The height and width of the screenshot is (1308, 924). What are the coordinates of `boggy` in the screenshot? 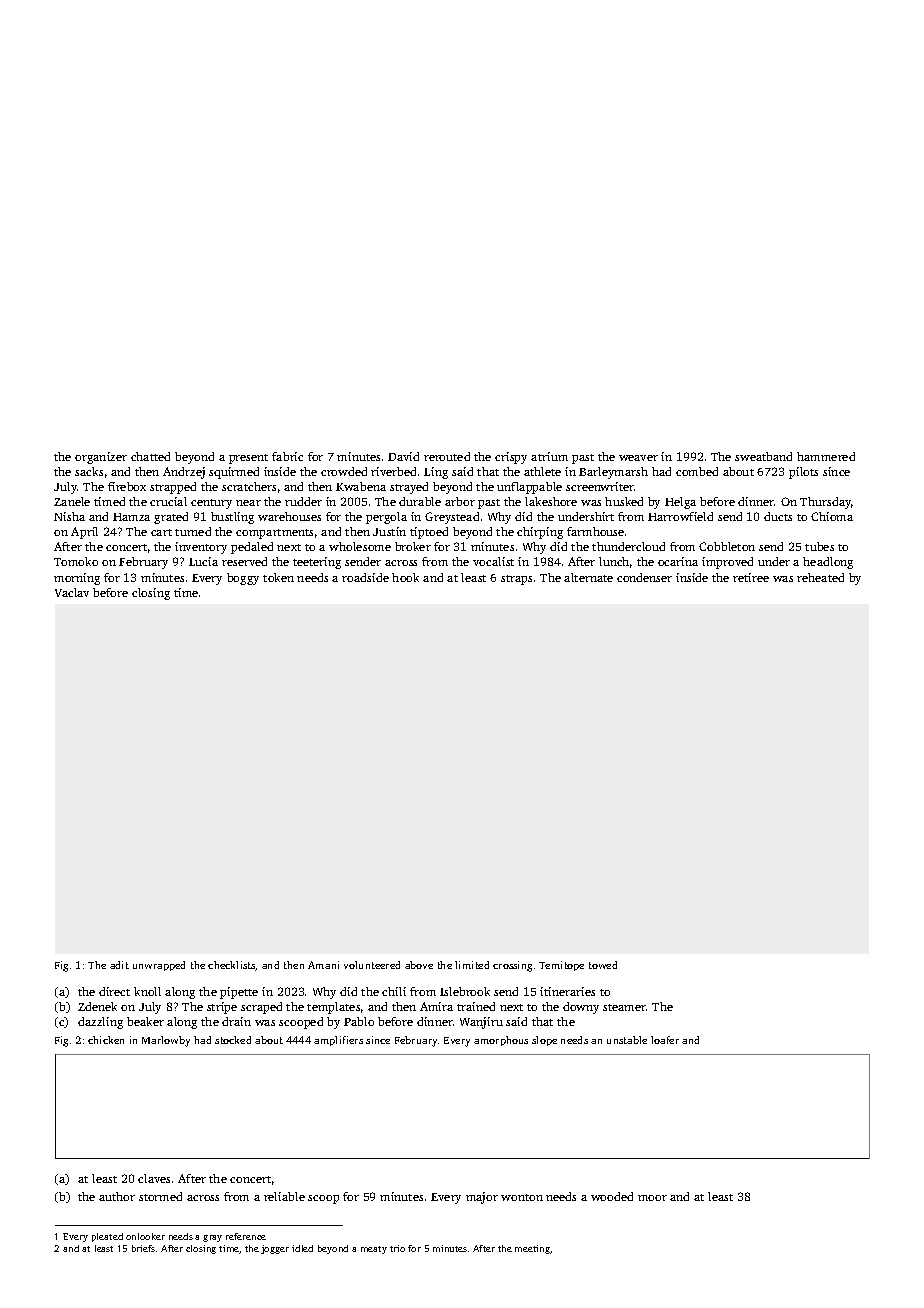 It's located at (243, 579).
